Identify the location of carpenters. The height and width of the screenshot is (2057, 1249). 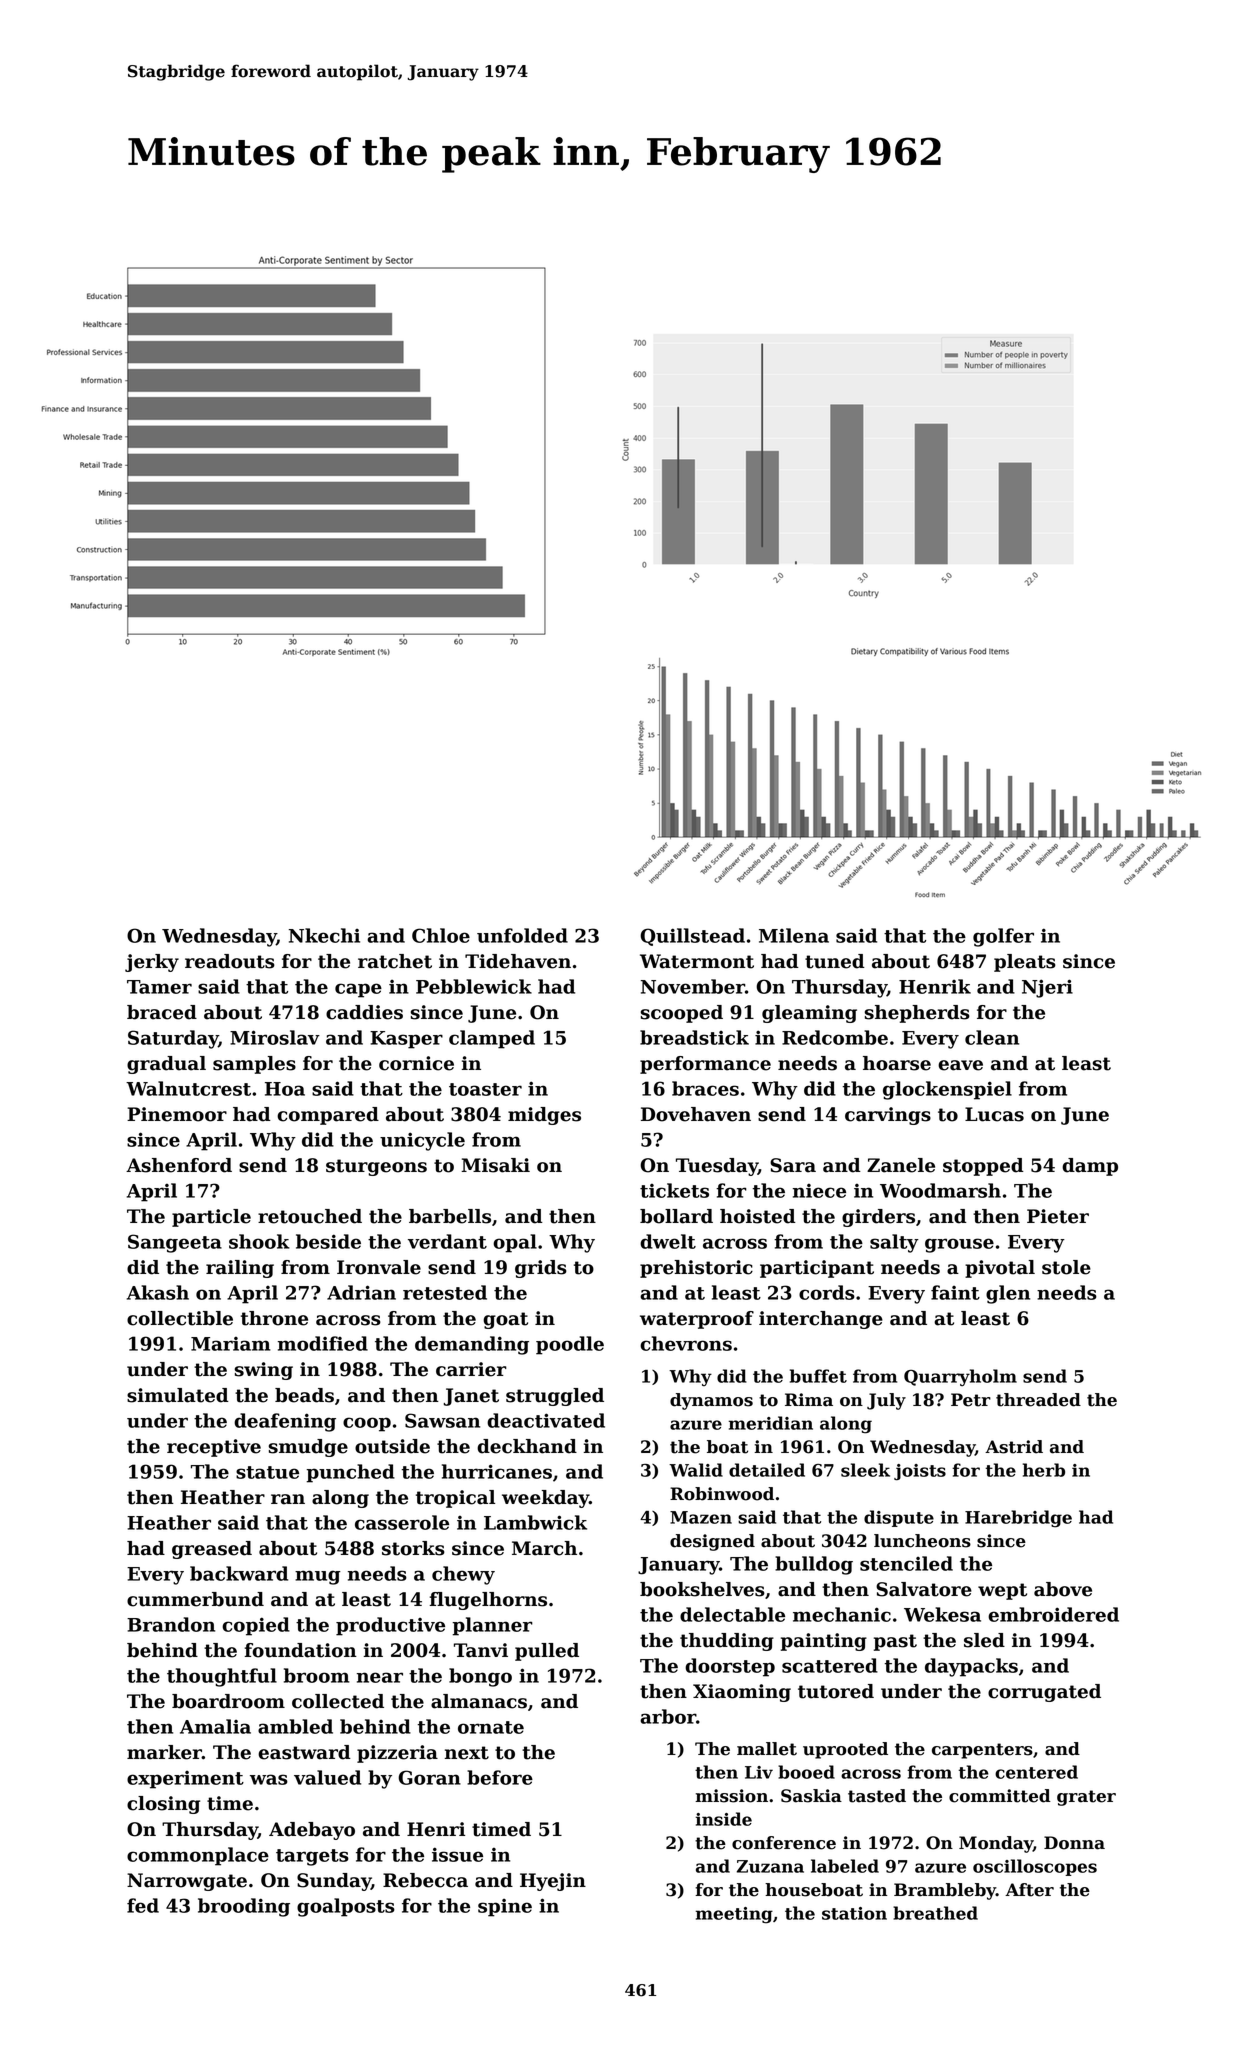
(982, 1751).
